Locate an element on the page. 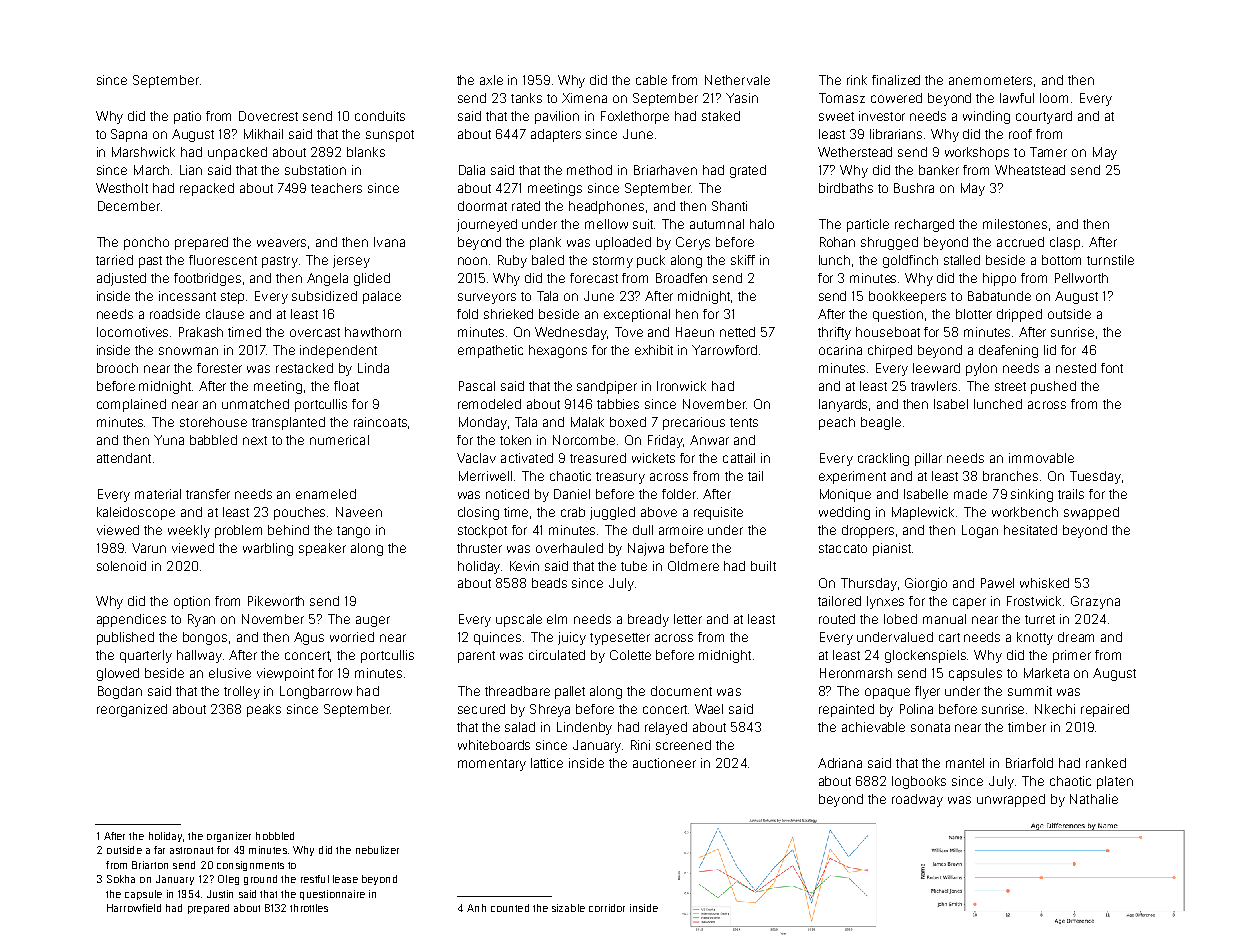 This page has height=952, width=1233. precarious is located at coordinates (694, 423).
